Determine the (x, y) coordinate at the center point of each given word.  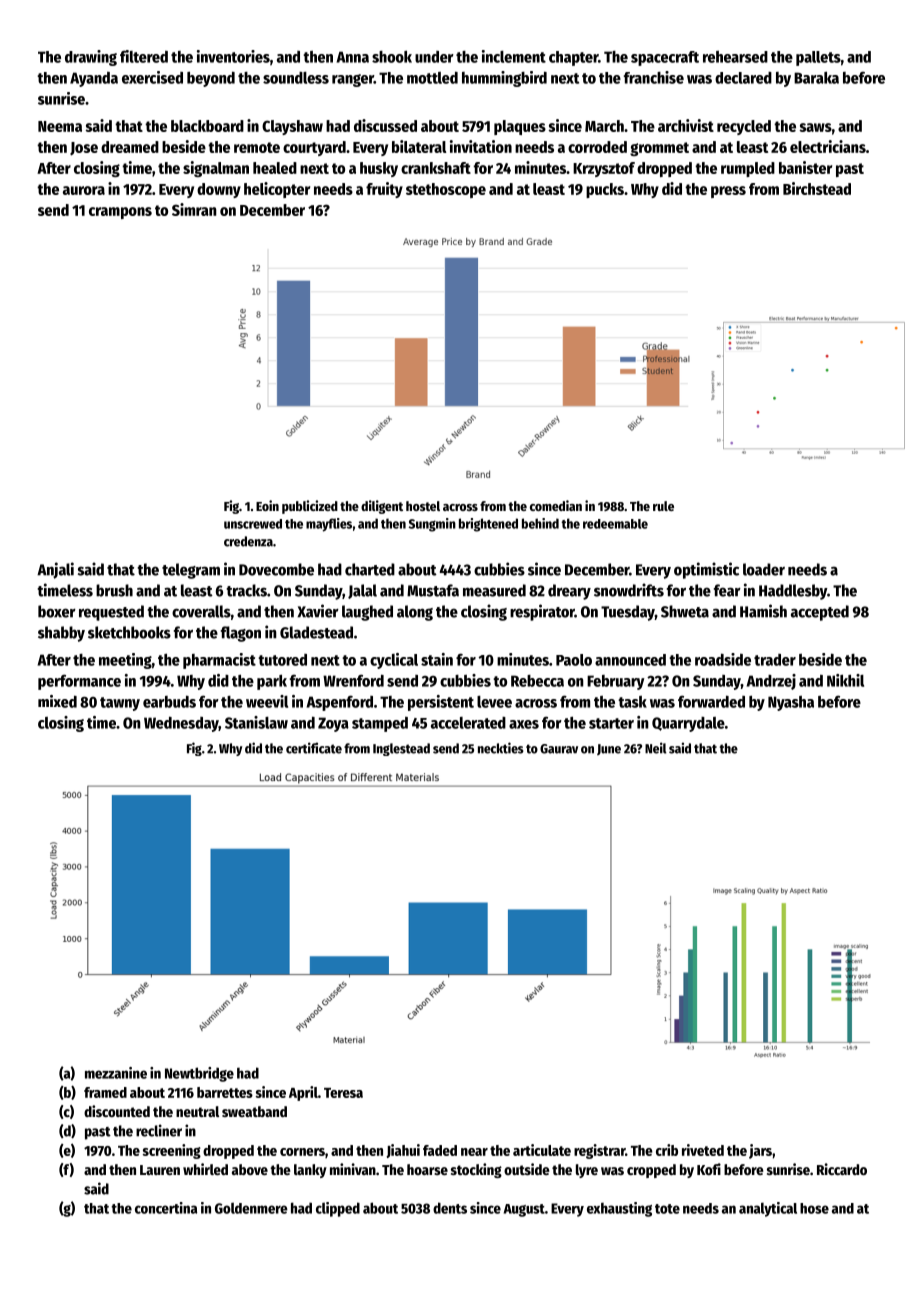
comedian (556, 505)
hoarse (427, 1169)
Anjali (55, 570)
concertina (166, 1208)
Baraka (816, 77)
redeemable (615, 524)
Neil (656, 748)
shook (392, 56)
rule (663, 506)
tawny (120, 704)
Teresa (343, 1093)
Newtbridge (199, 1074)
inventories (233, 56)
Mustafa (433, 590)
